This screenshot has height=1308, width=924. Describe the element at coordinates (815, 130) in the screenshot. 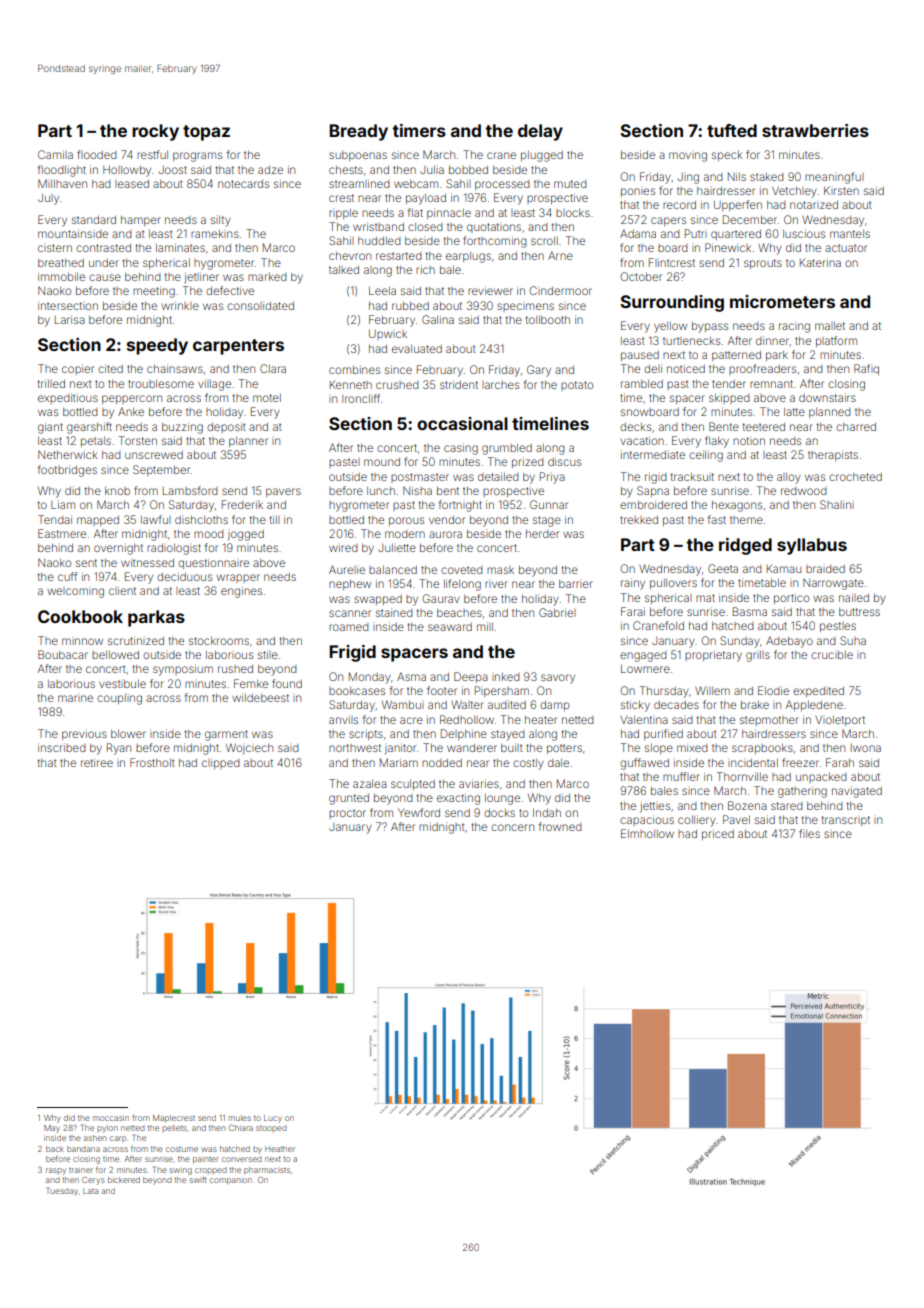

I see `strawberries` at that location.
